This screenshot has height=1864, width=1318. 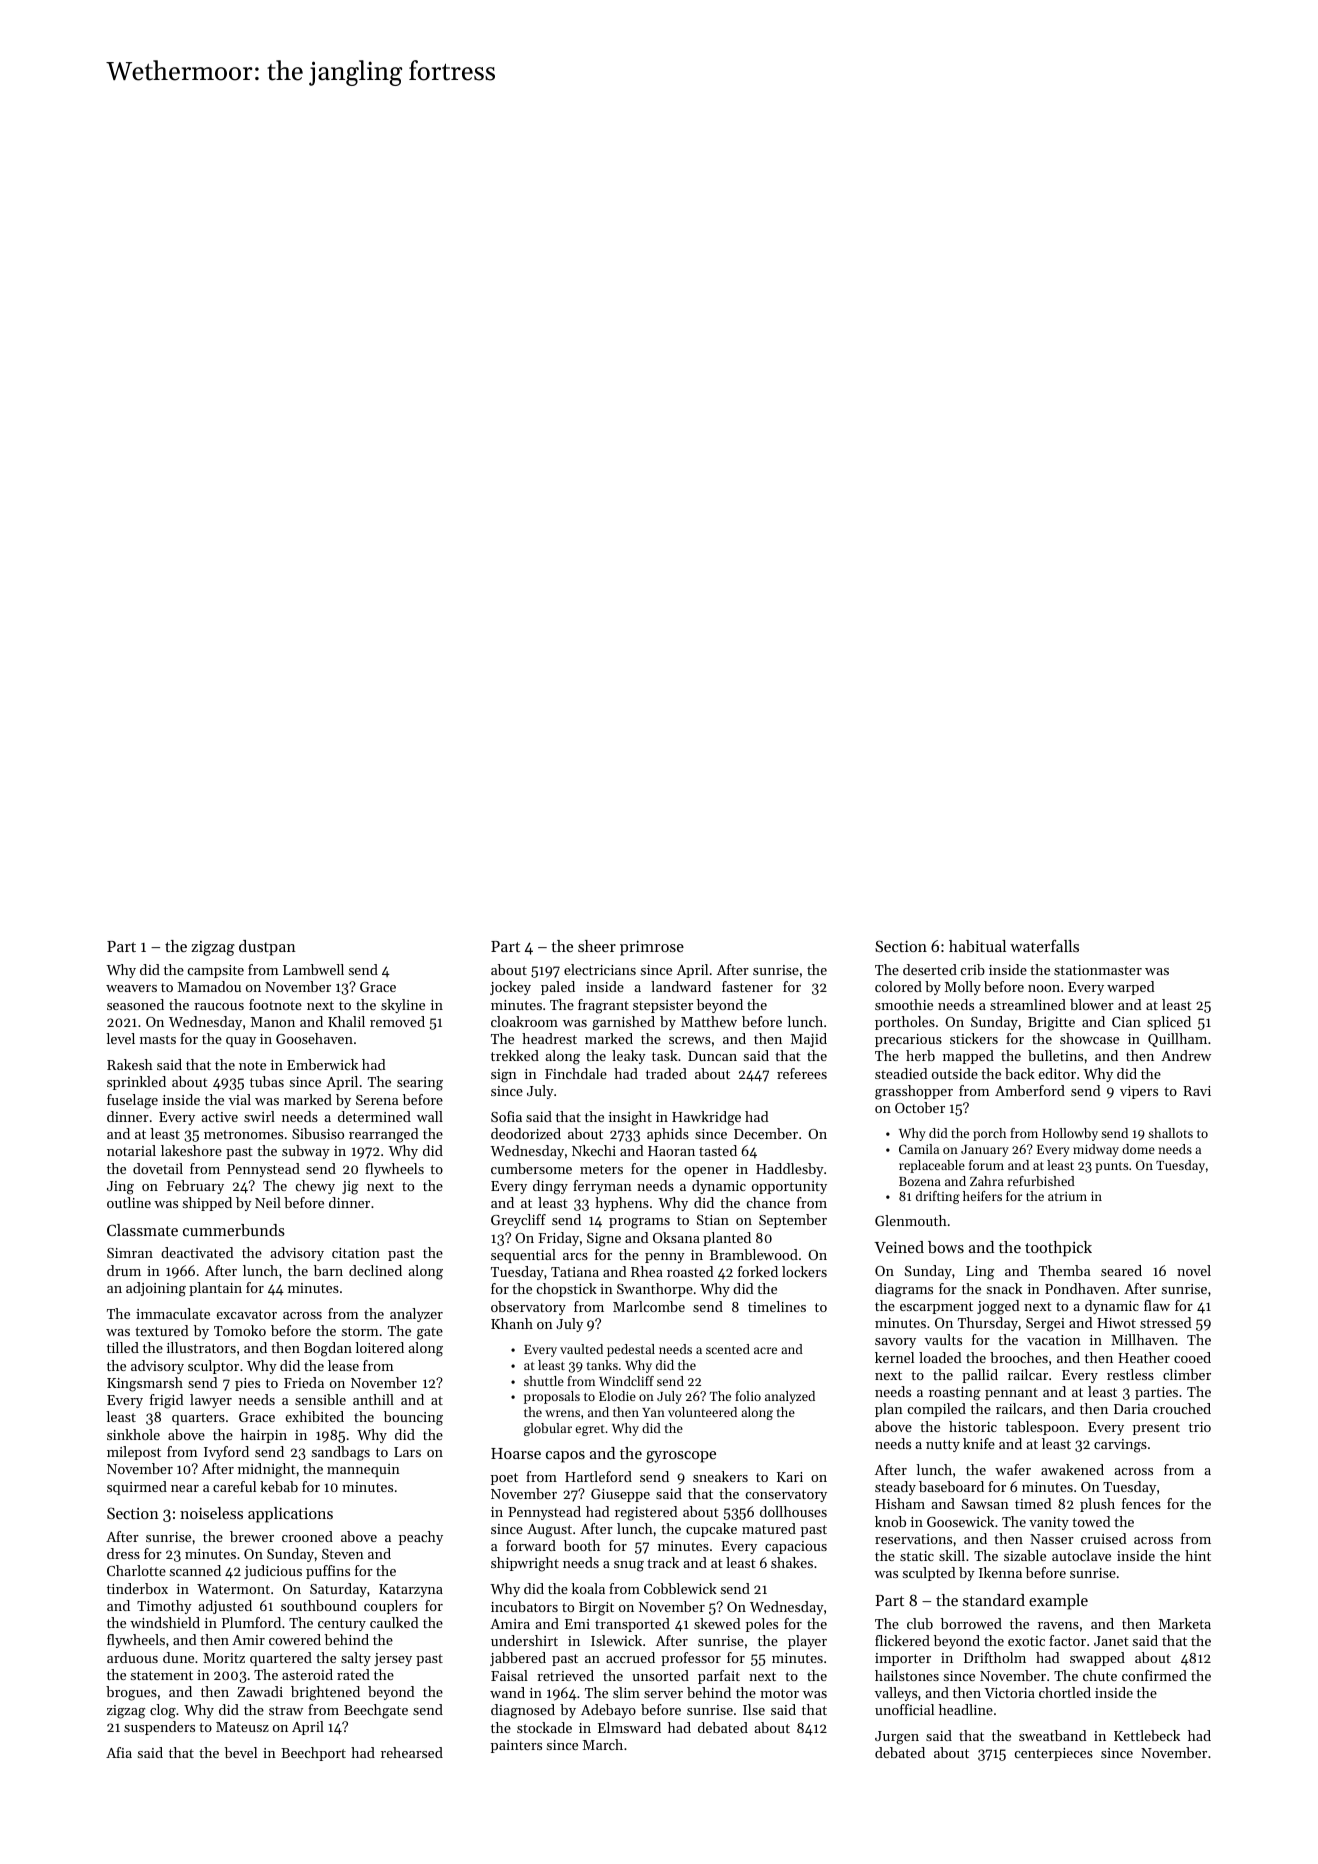 What do you see at coordinates (119, 1752) in the screenshot?
I see `Afia` at bounding box center [119, 1752].
